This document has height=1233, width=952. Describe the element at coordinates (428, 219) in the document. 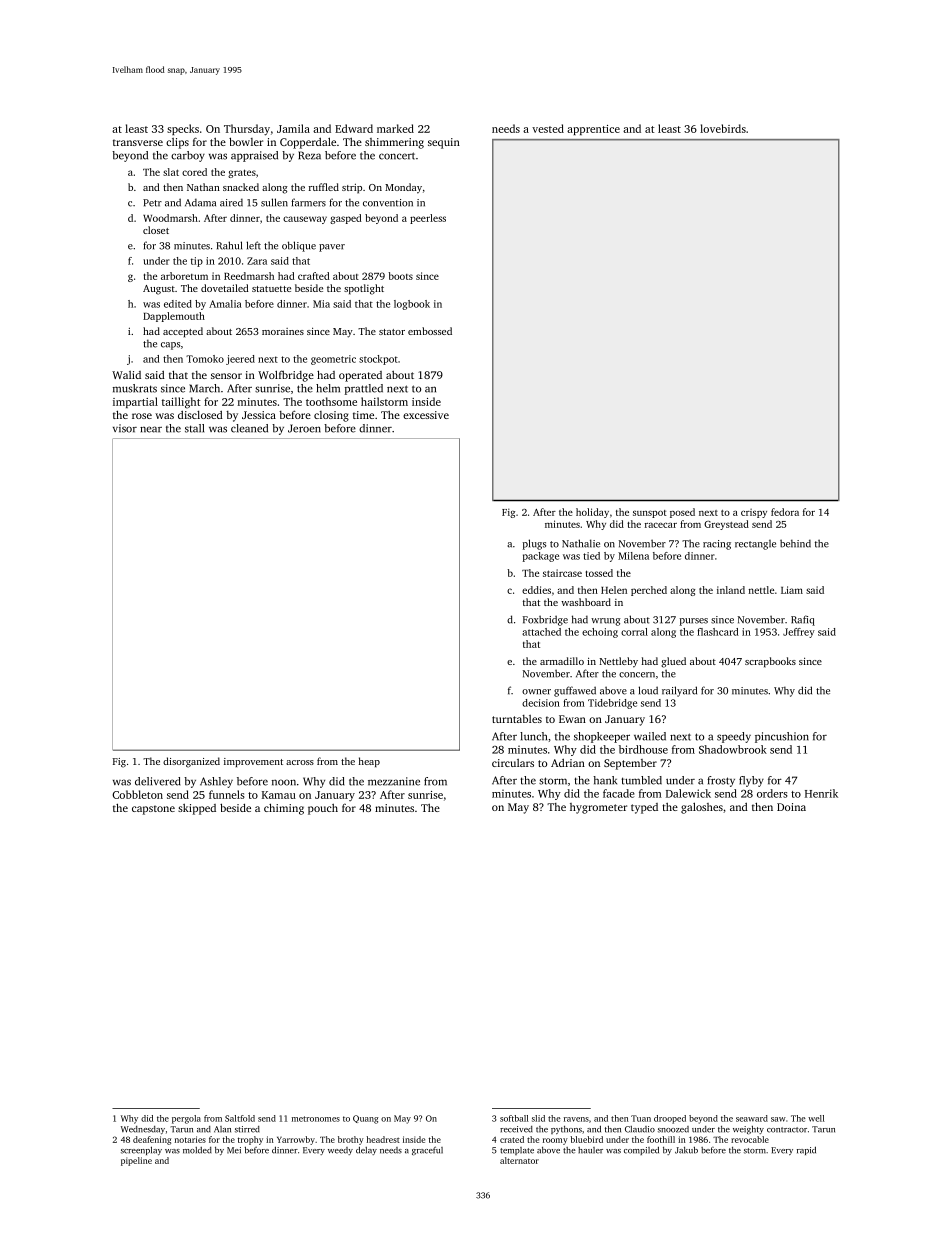

I see `peerless` at that location.
